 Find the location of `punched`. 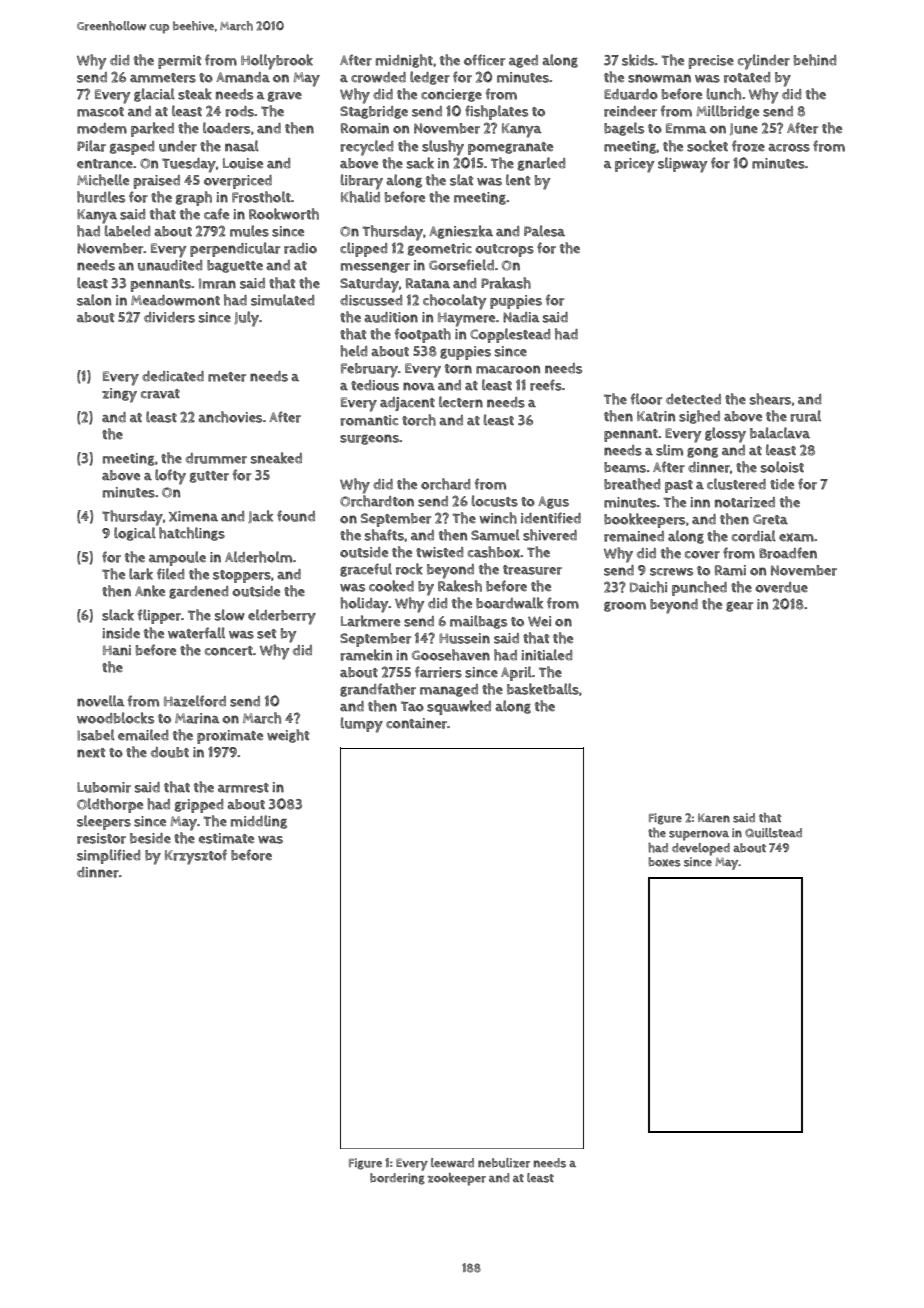

punched is located at coordinates (699, 588).
